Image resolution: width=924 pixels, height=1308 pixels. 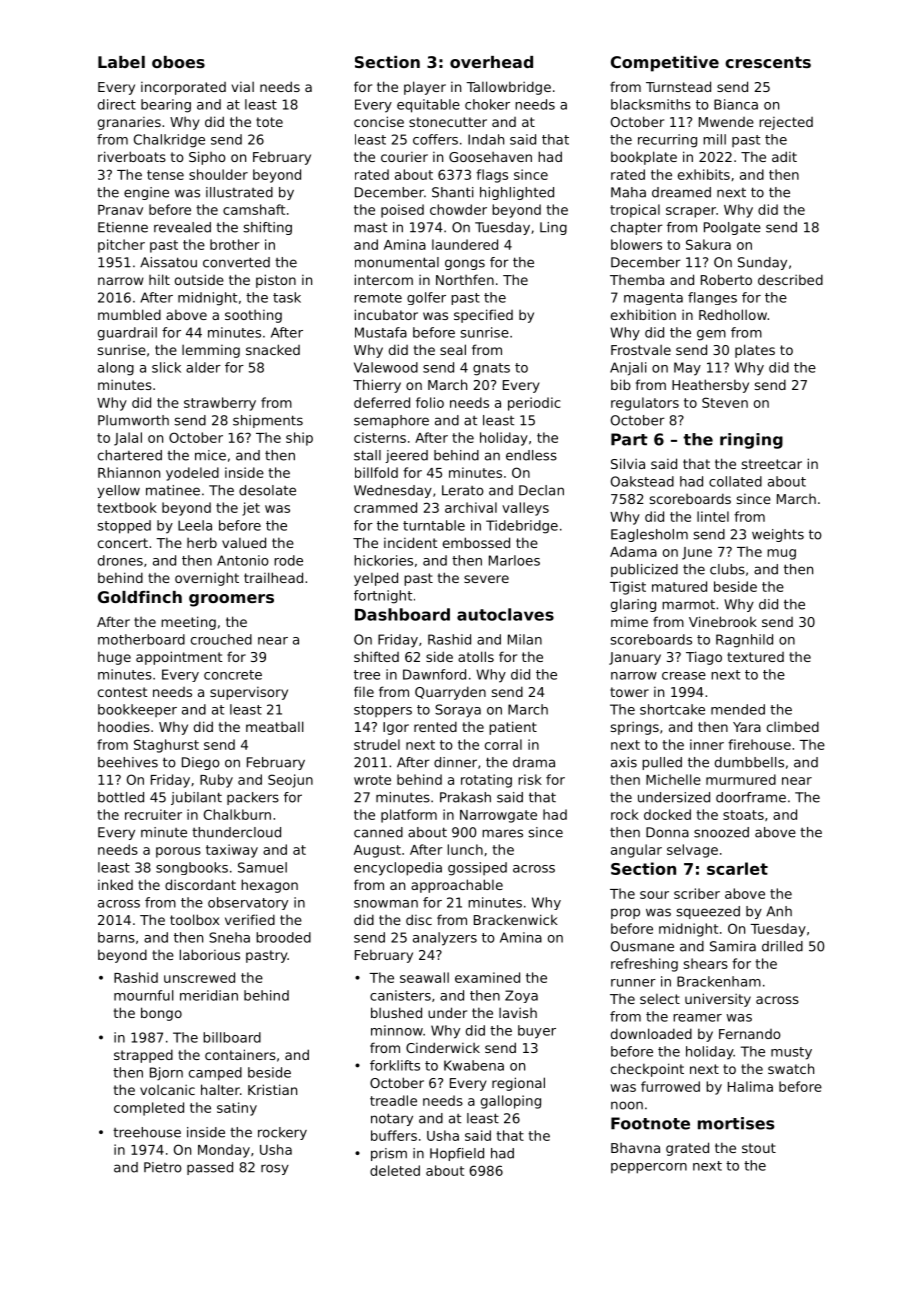 I want to click on squeezed, so click(x=708, y=912).
